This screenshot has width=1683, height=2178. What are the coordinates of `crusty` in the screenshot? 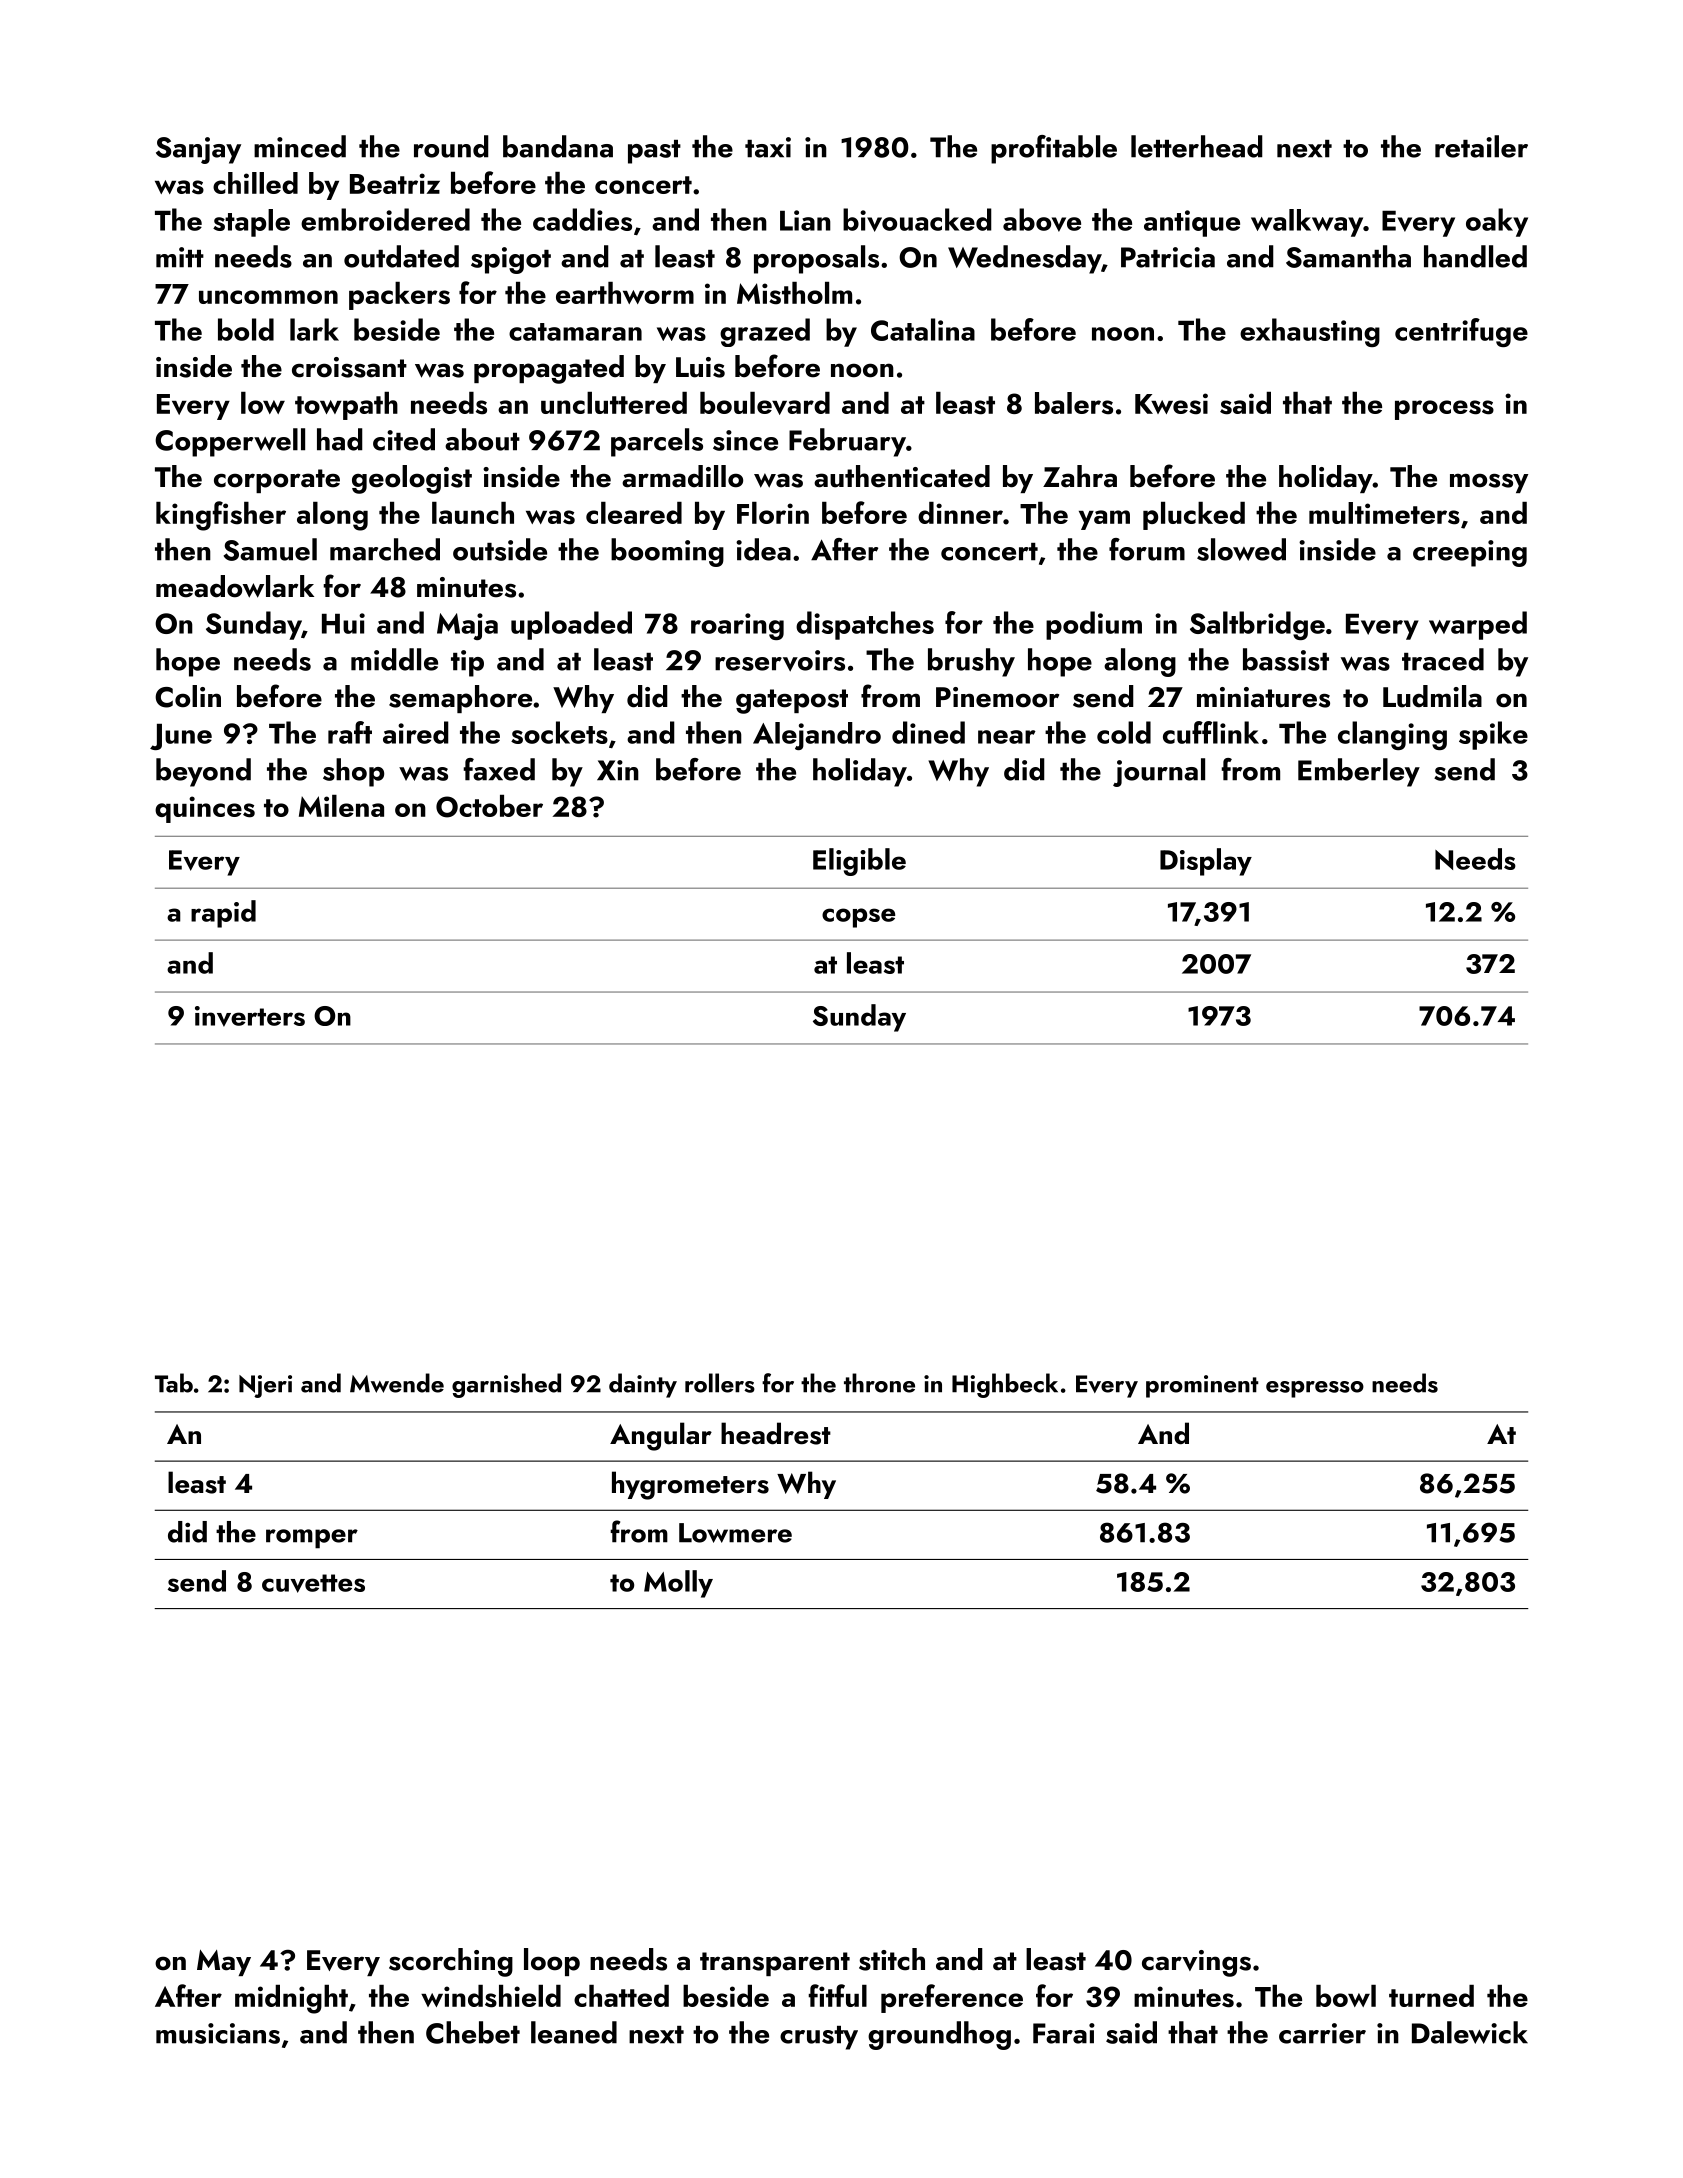 It's located at (819, 2038).
